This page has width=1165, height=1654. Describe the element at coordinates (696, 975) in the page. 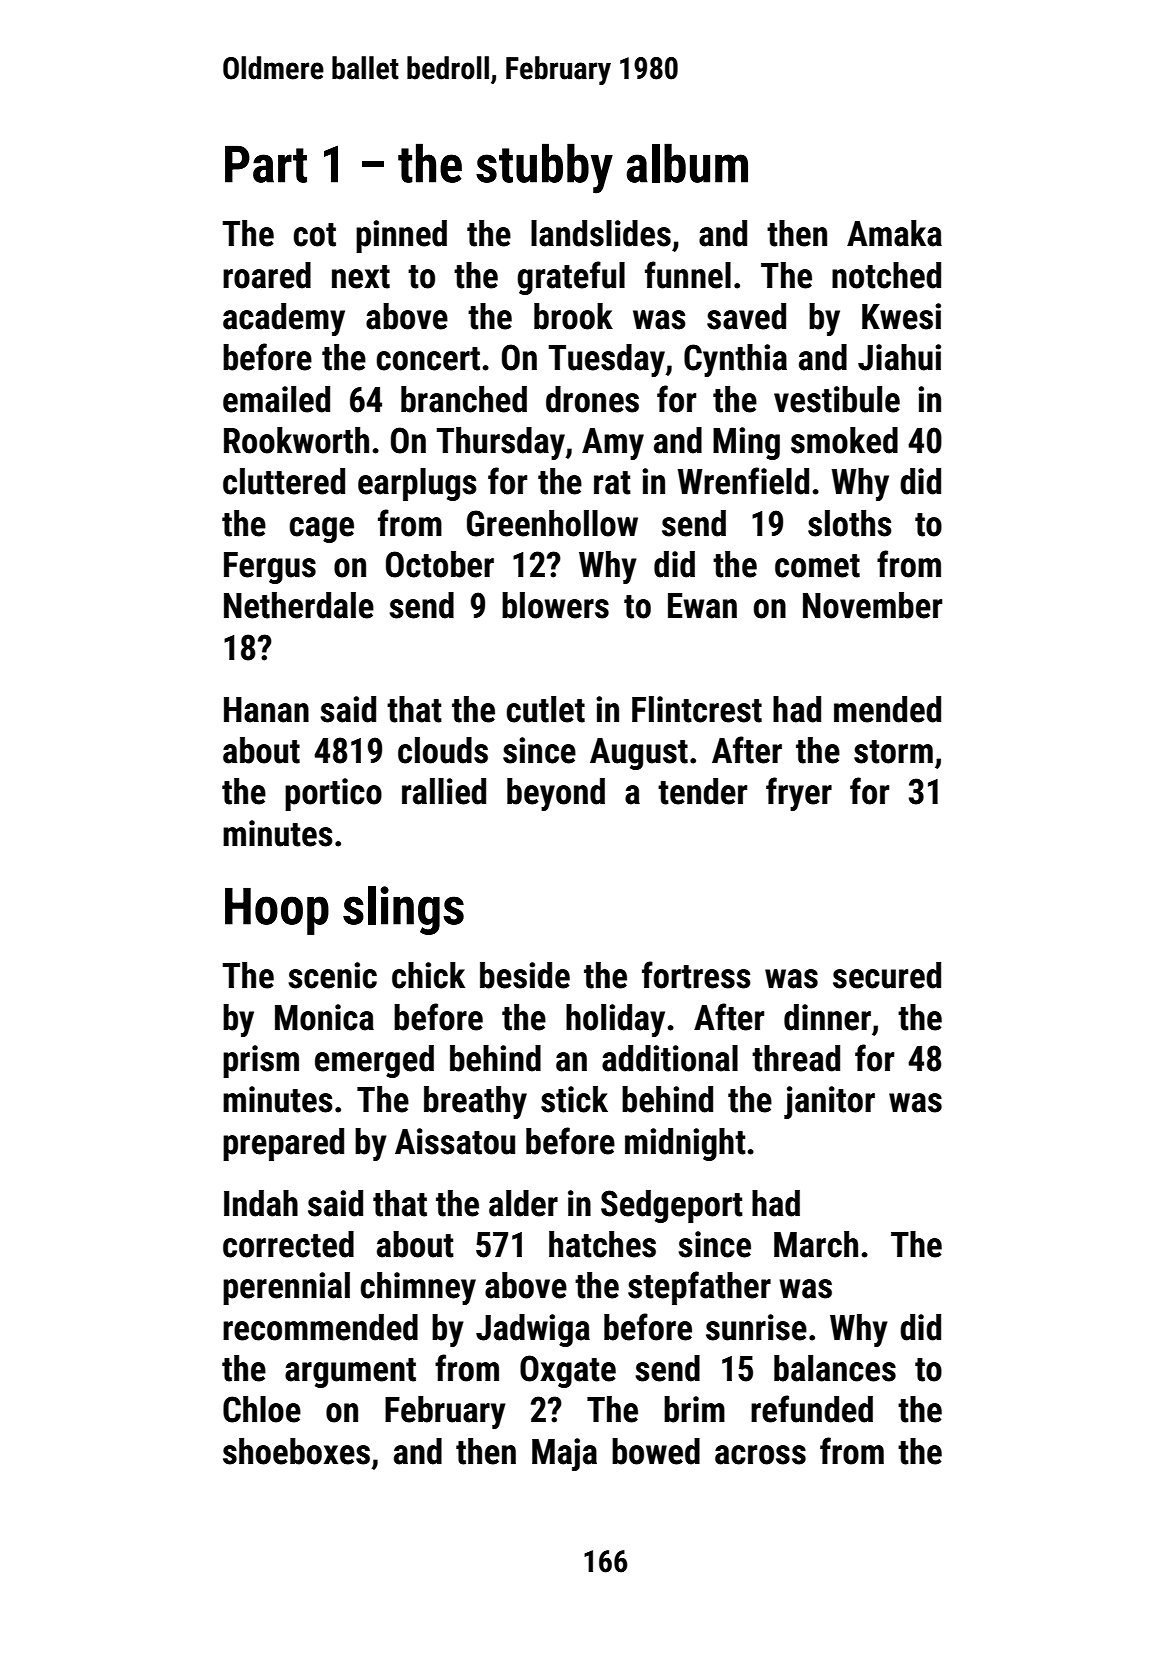

I see `fortress` at that location.
